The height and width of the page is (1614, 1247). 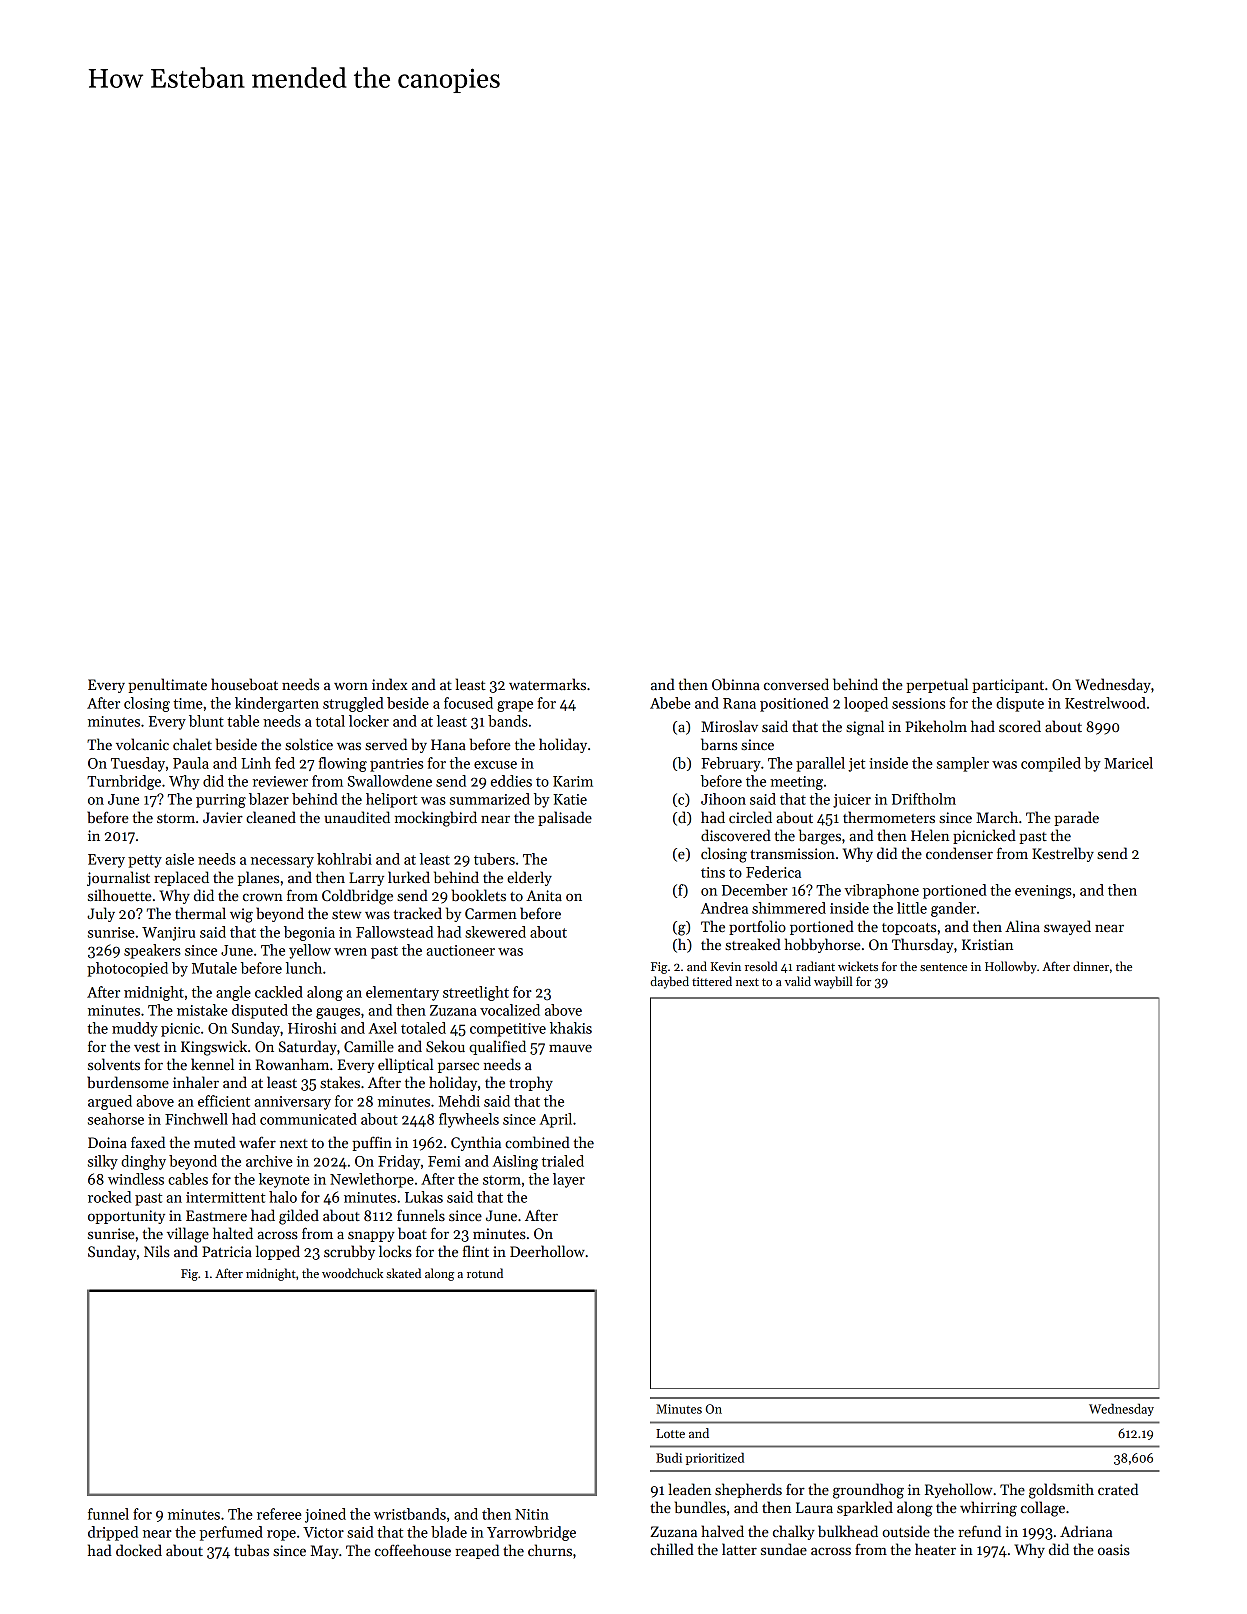 What do you see at coordinates (127, 969) in the page?
I see `photocopied` at bounding box center [127, 969].
